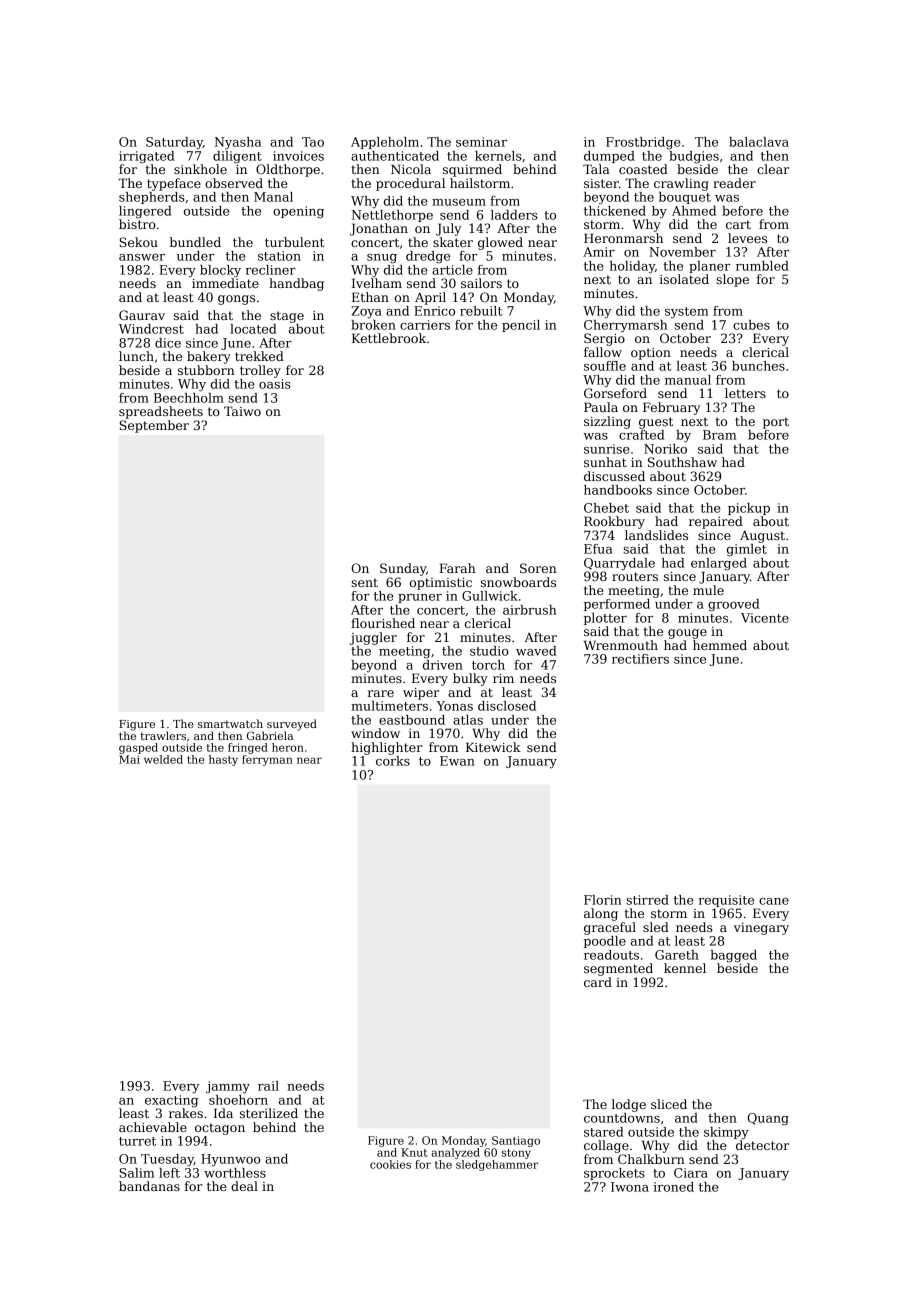 The height and width of the screenshot is (1316, 908). I want to click on pencil, so click(521, 326).
